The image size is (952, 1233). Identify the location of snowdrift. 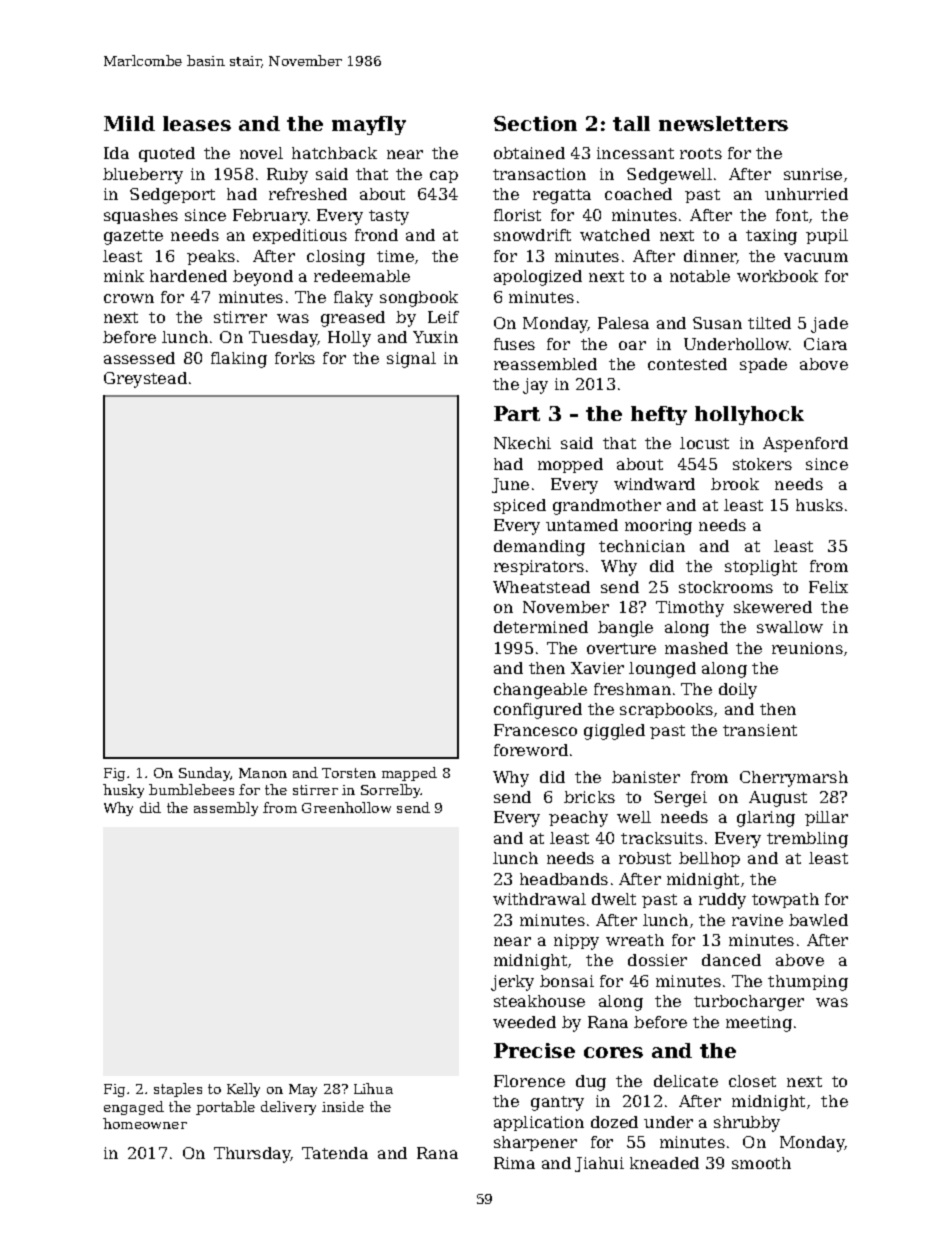
(532, 235).
